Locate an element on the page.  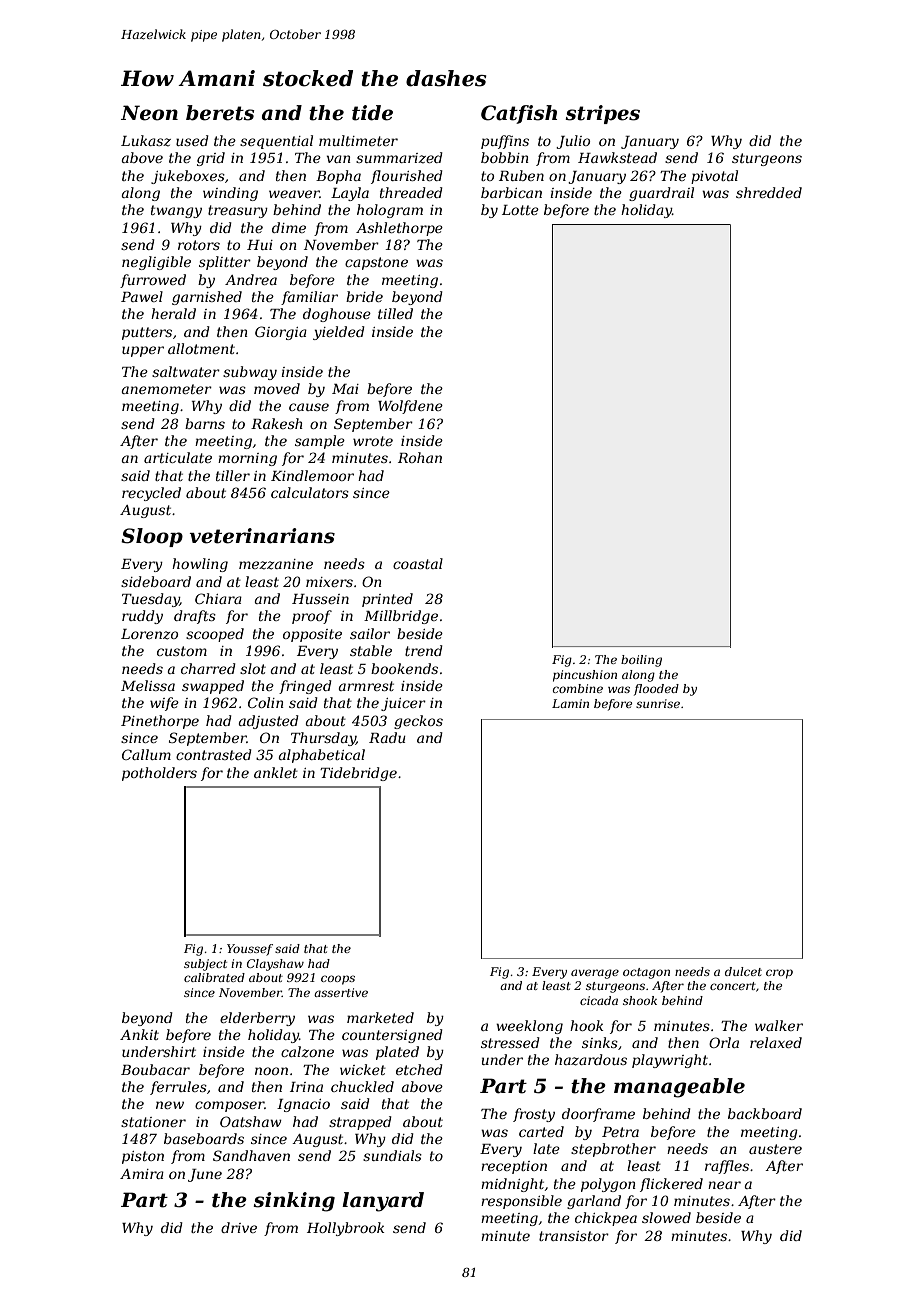
stripes is located at coordinates (602, 114).
